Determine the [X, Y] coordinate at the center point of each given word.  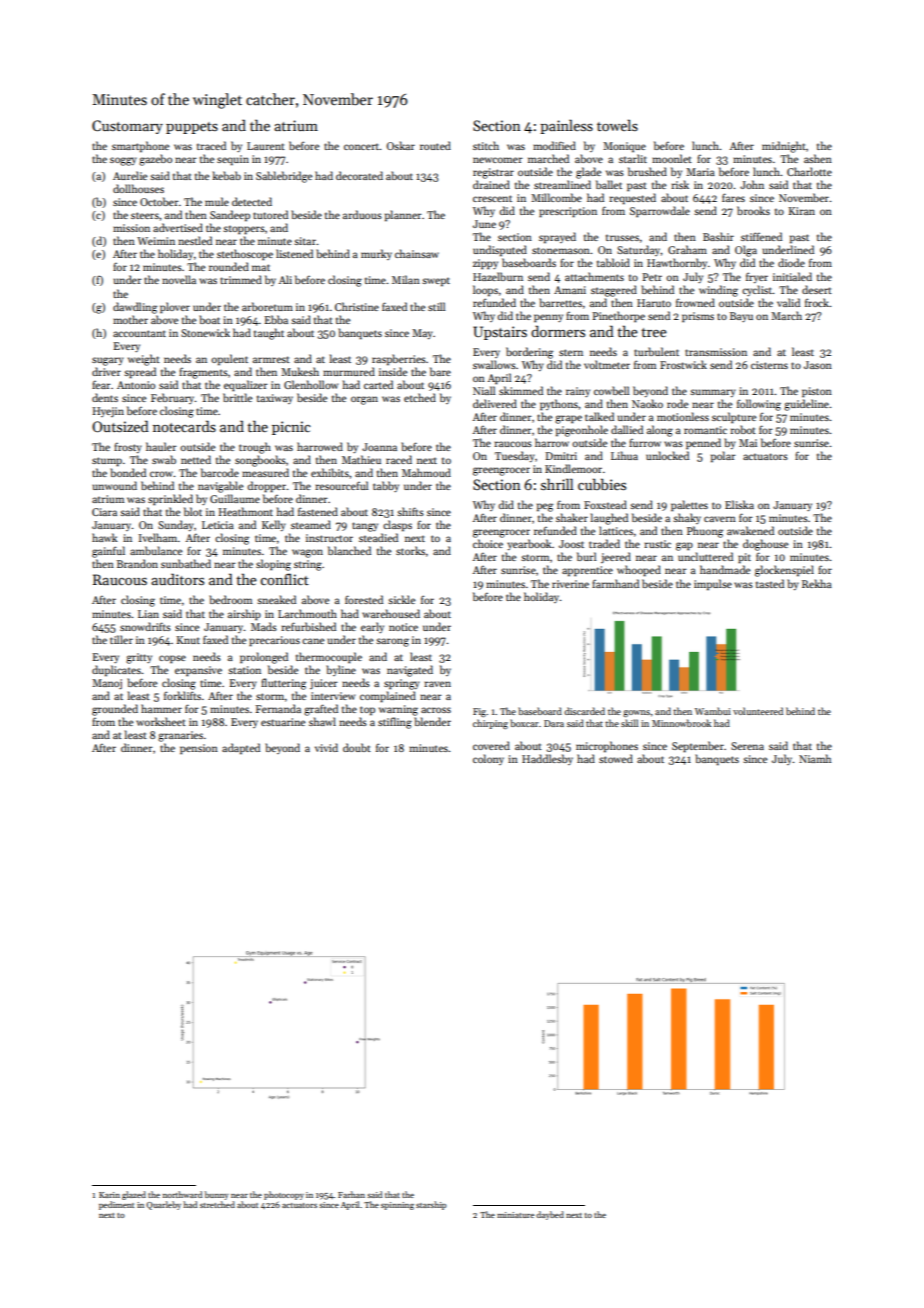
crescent [492, 198]
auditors [177, 579]
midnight [784, 147]
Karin [109, 1195]
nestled [195, 240]
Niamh [815, 758]
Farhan [351, 1194]
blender [432, 721]
